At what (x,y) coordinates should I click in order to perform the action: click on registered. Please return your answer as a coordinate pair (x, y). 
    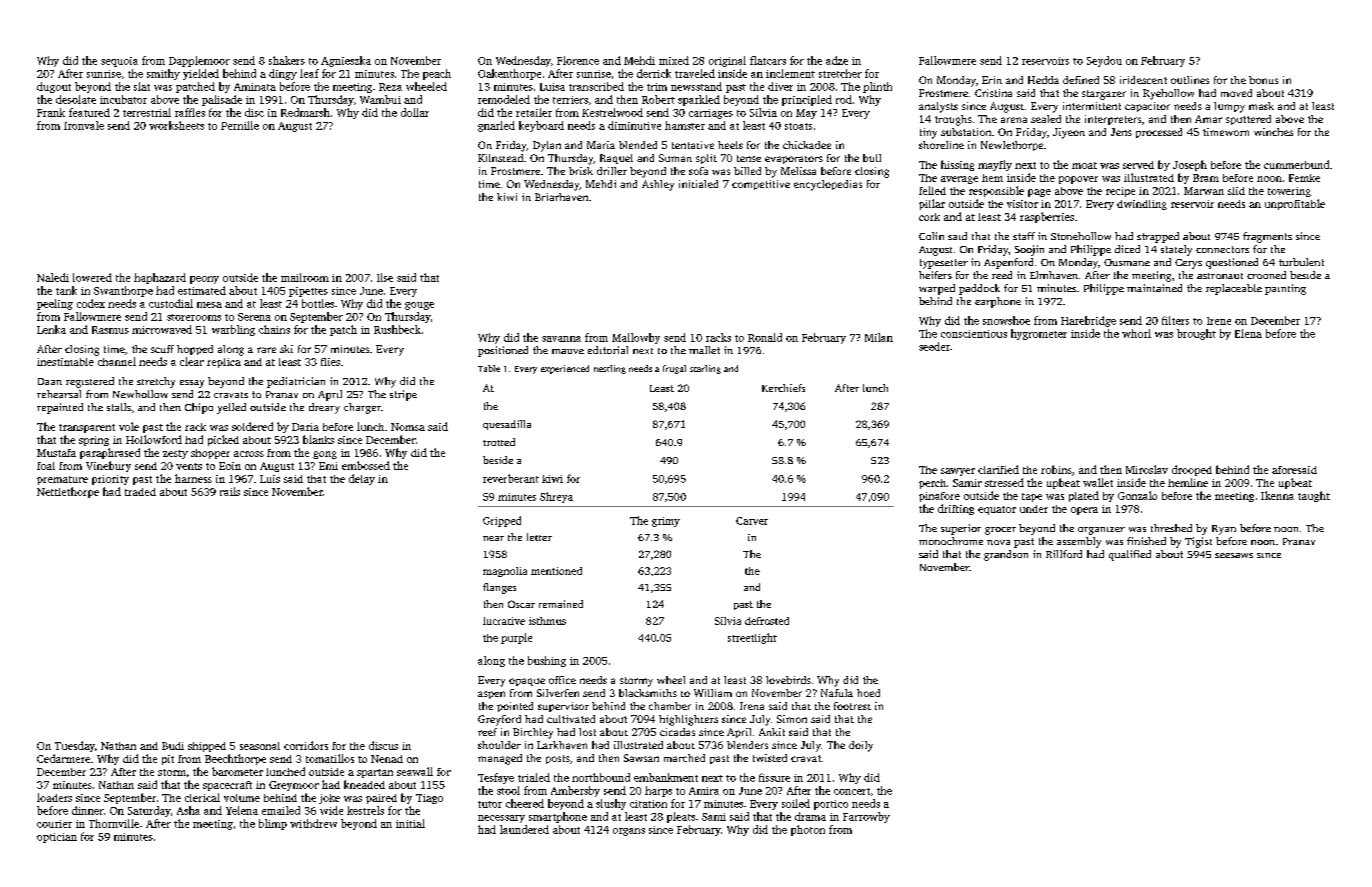
    Looking at the image, I should click on (90, 382).
